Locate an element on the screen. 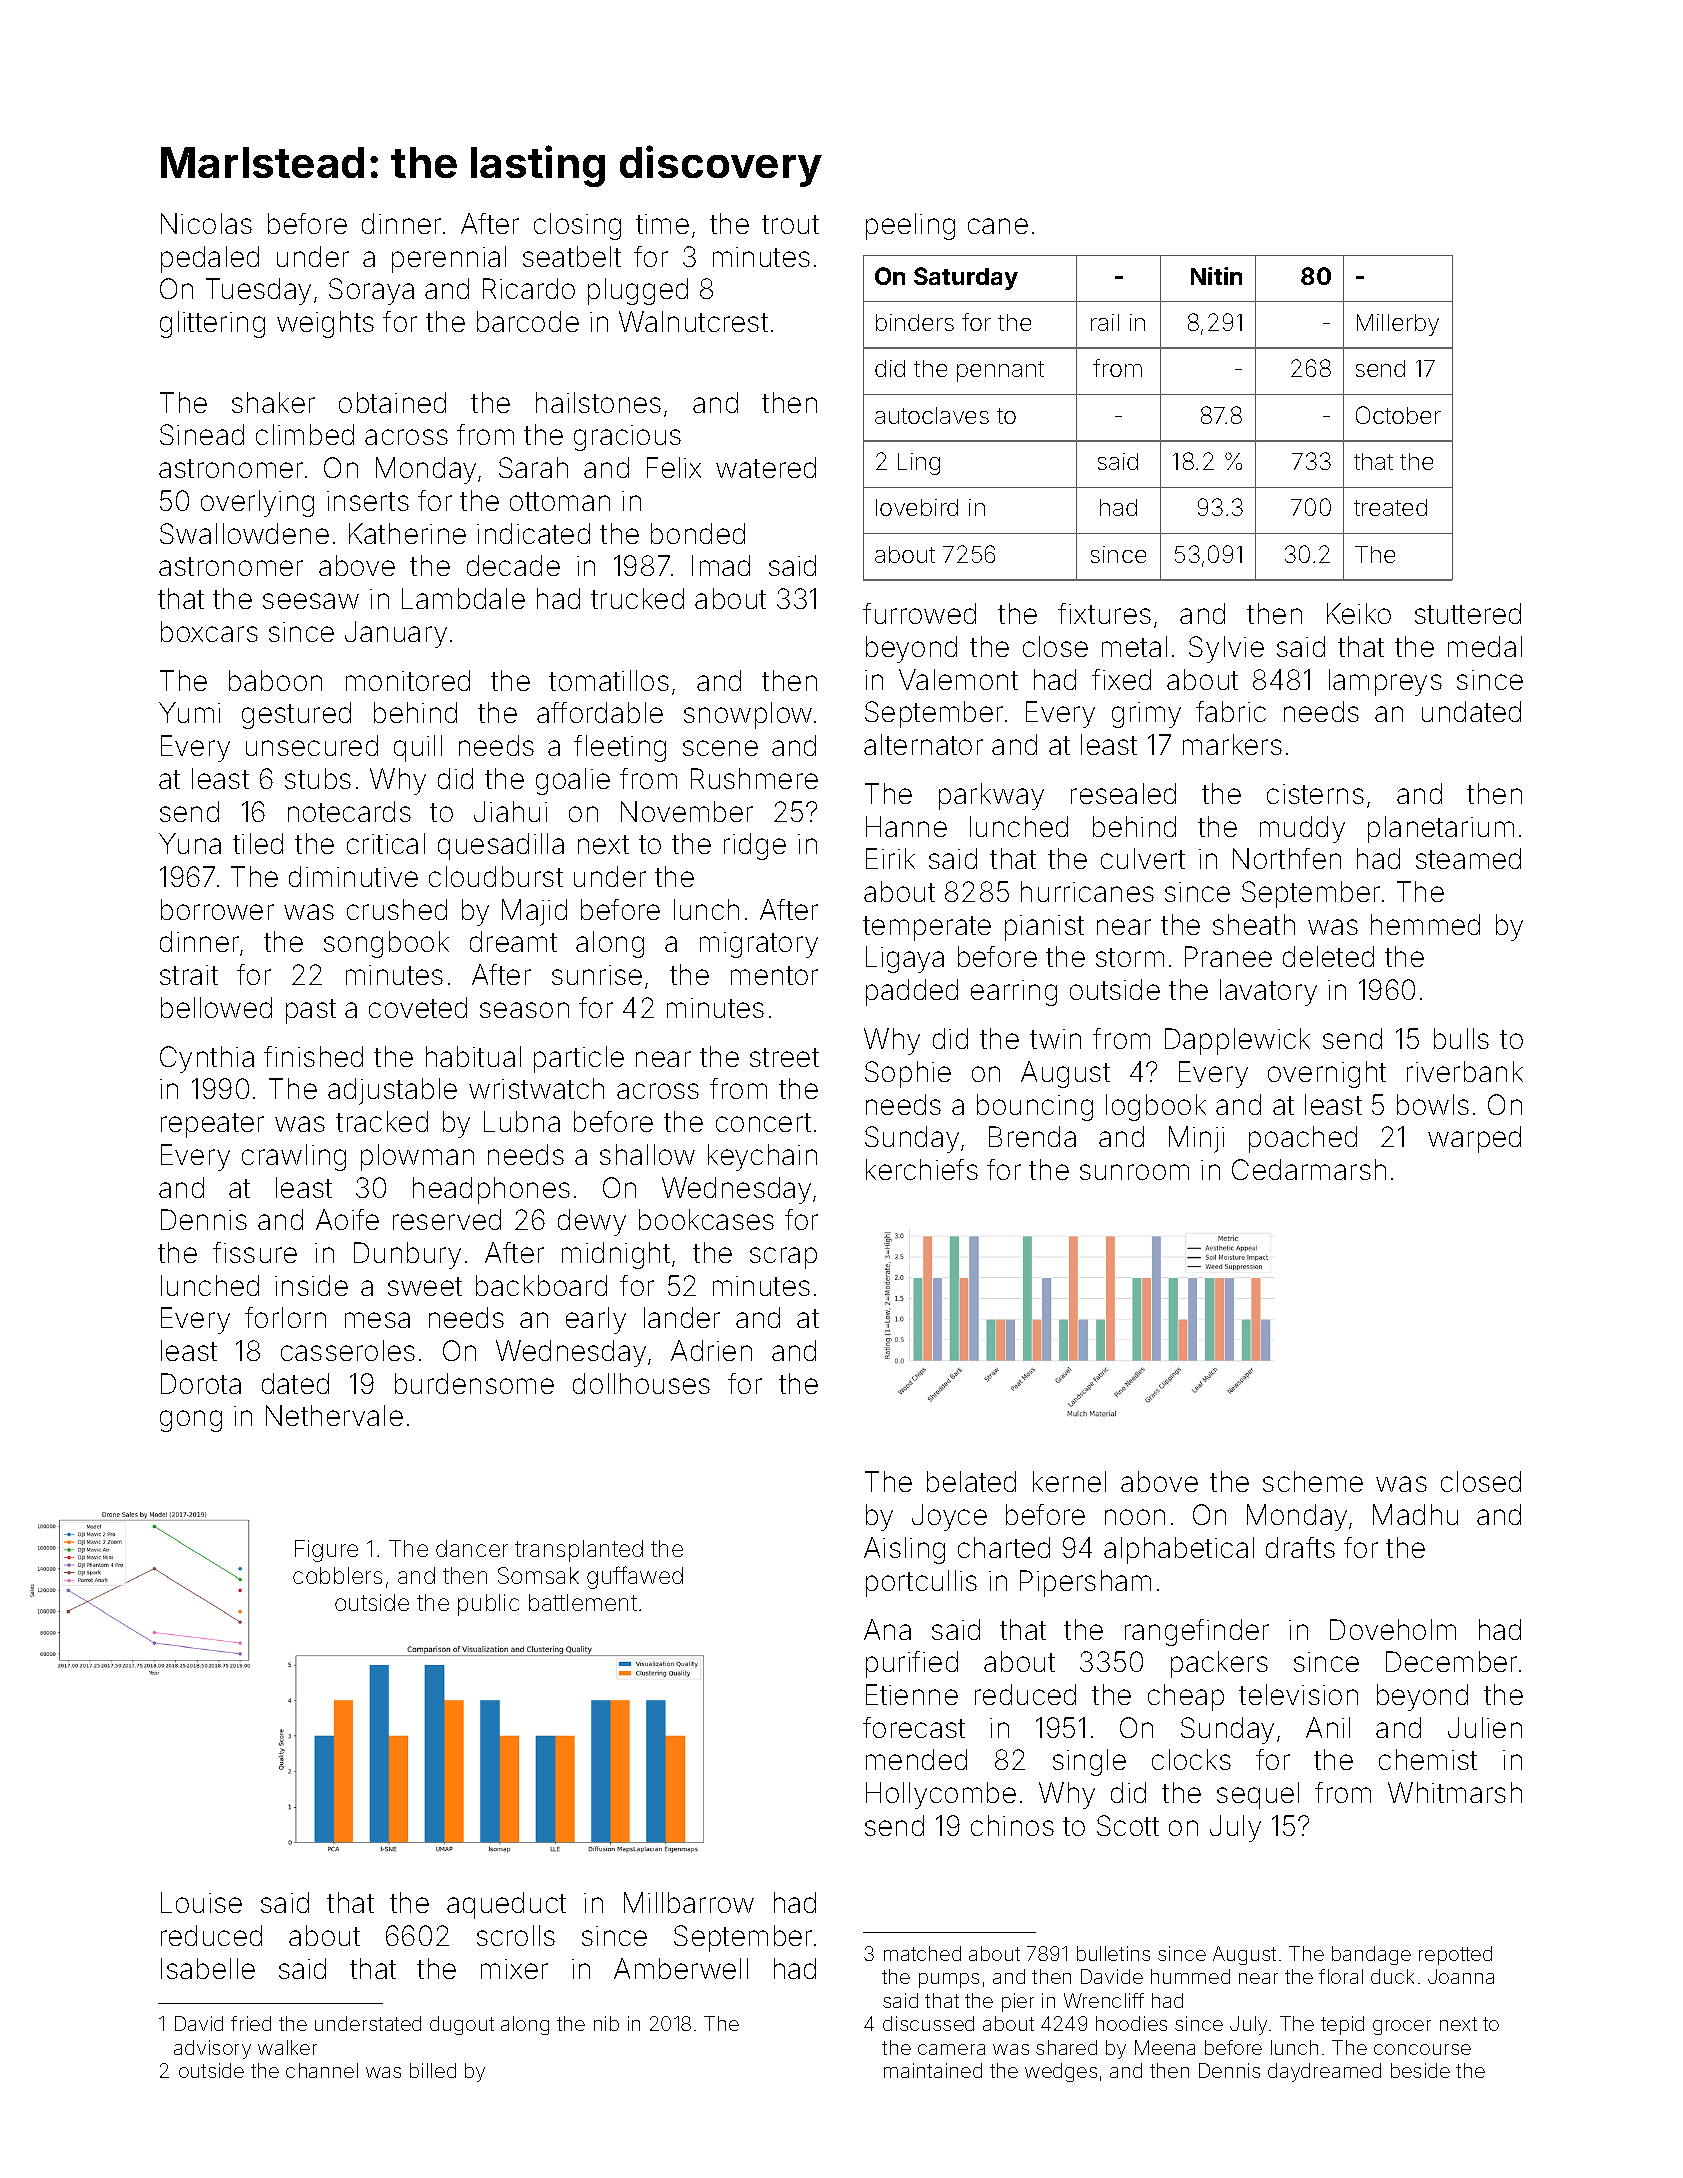  Isabelle is located at coordinates (208, 1968).
